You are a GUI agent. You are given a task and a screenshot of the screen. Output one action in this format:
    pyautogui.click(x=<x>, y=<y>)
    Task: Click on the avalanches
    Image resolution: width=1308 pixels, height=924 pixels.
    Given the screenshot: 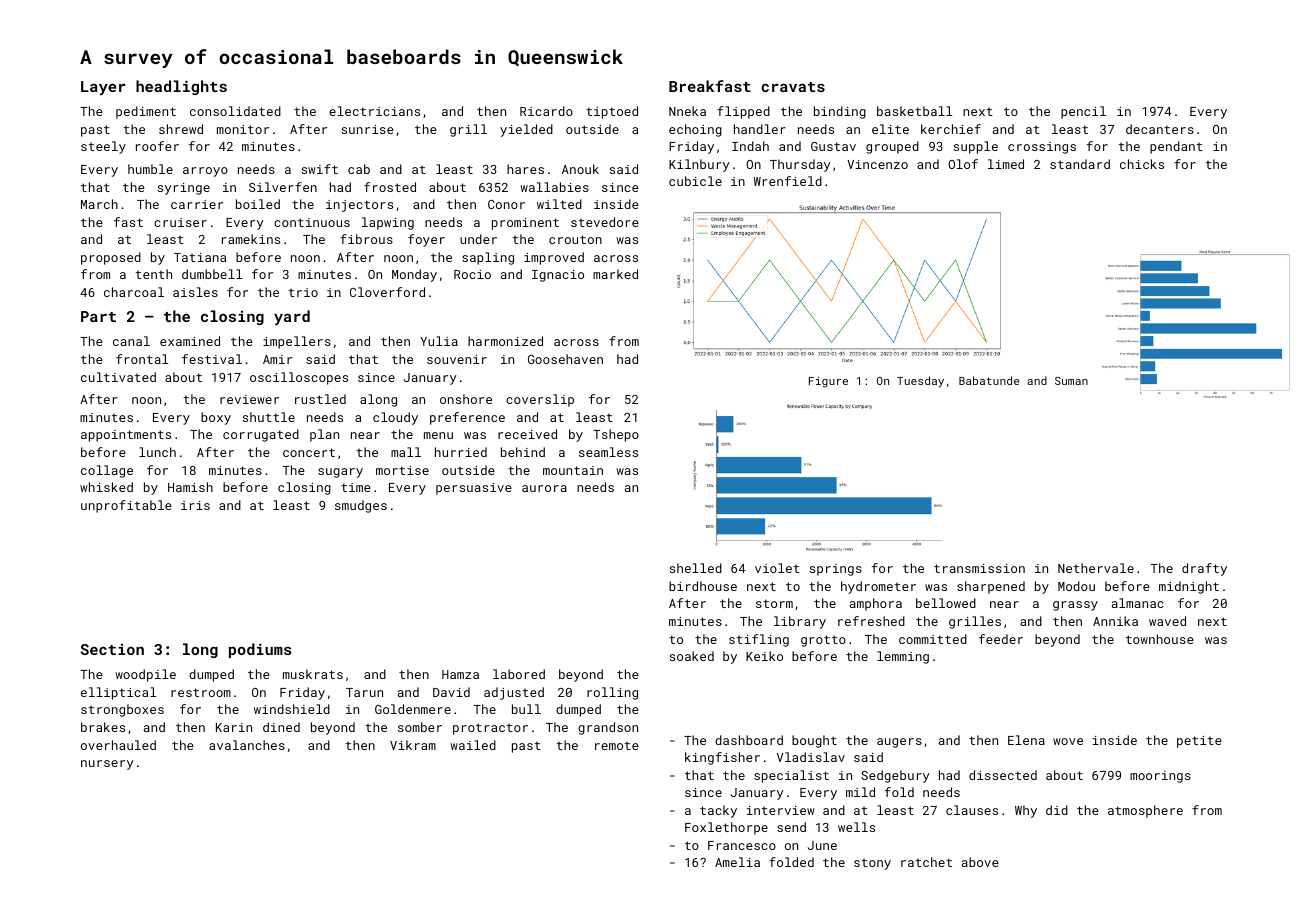 What is the action you would take?
    pyautogui.click(x=247, y=745)
